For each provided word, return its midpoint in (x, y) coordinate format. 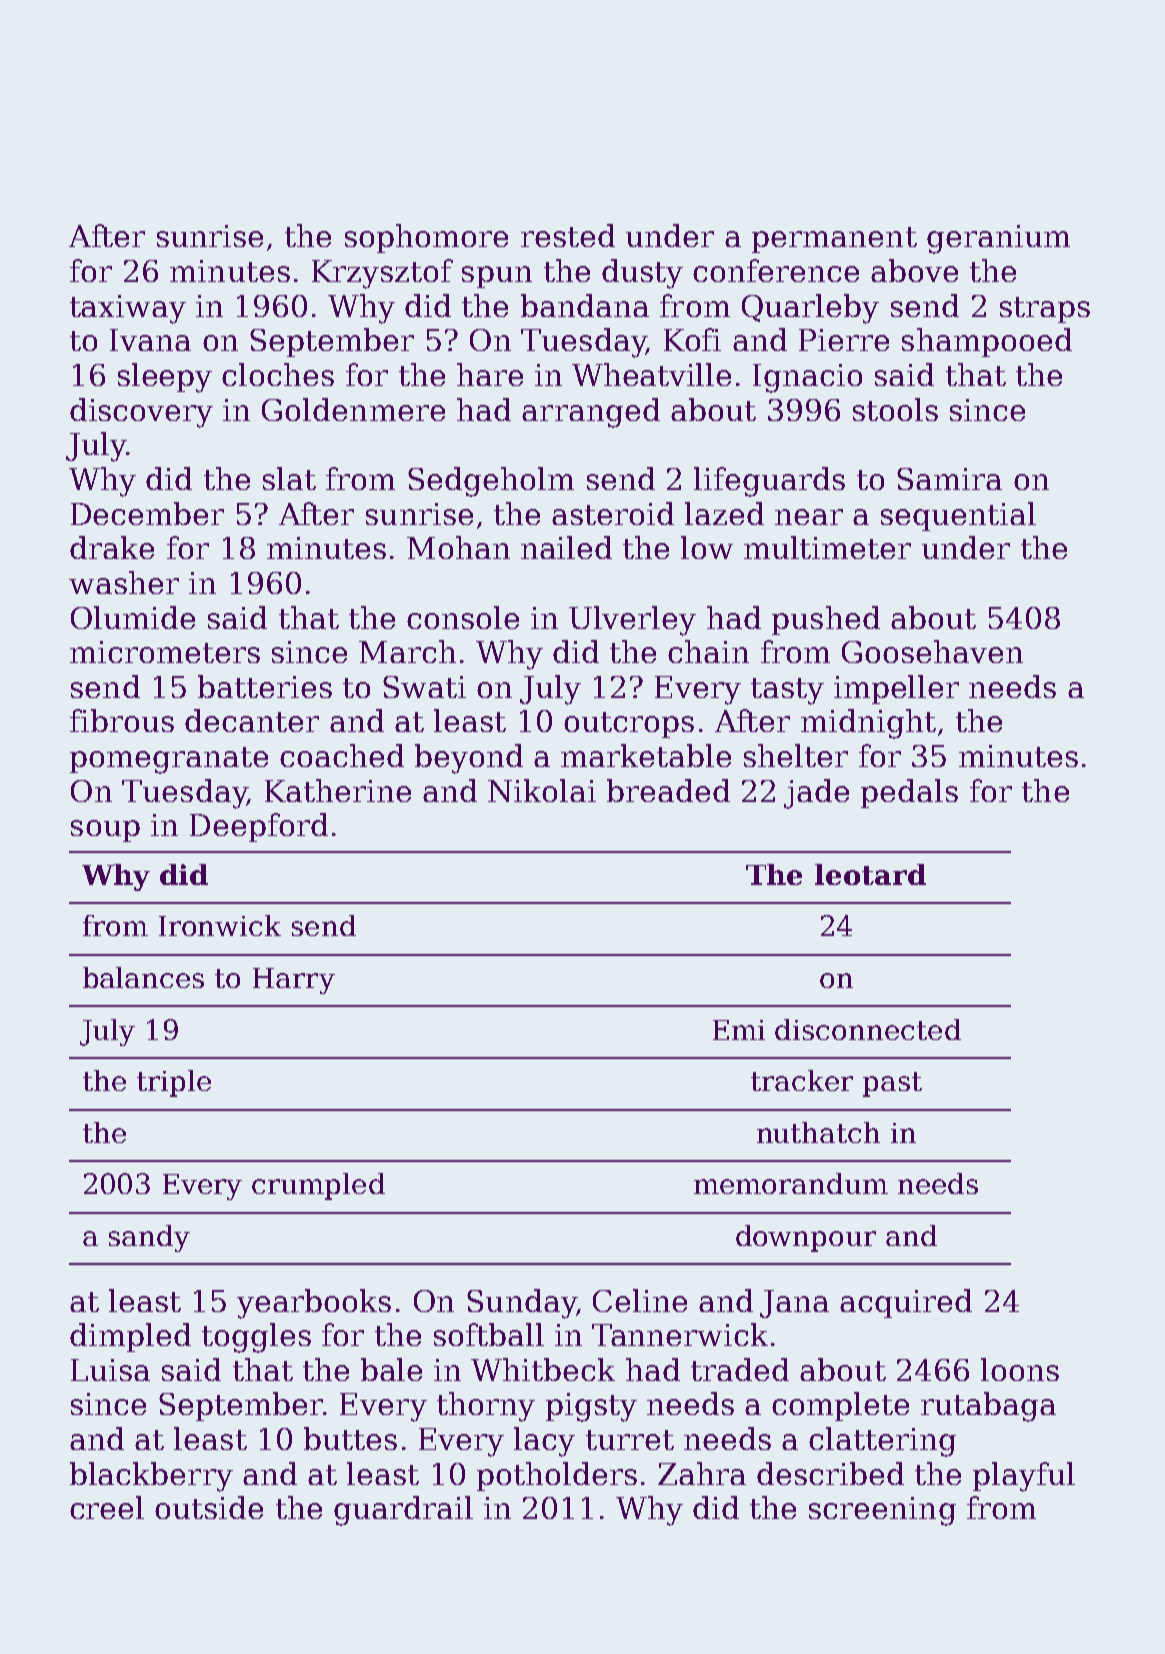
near (809, 517)
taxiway (128, 309)
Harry (294, 981)
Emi (739, 1030)
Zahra (702, 1473)
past (892, 1084)
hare (490, 374)
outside (209, 1507)
